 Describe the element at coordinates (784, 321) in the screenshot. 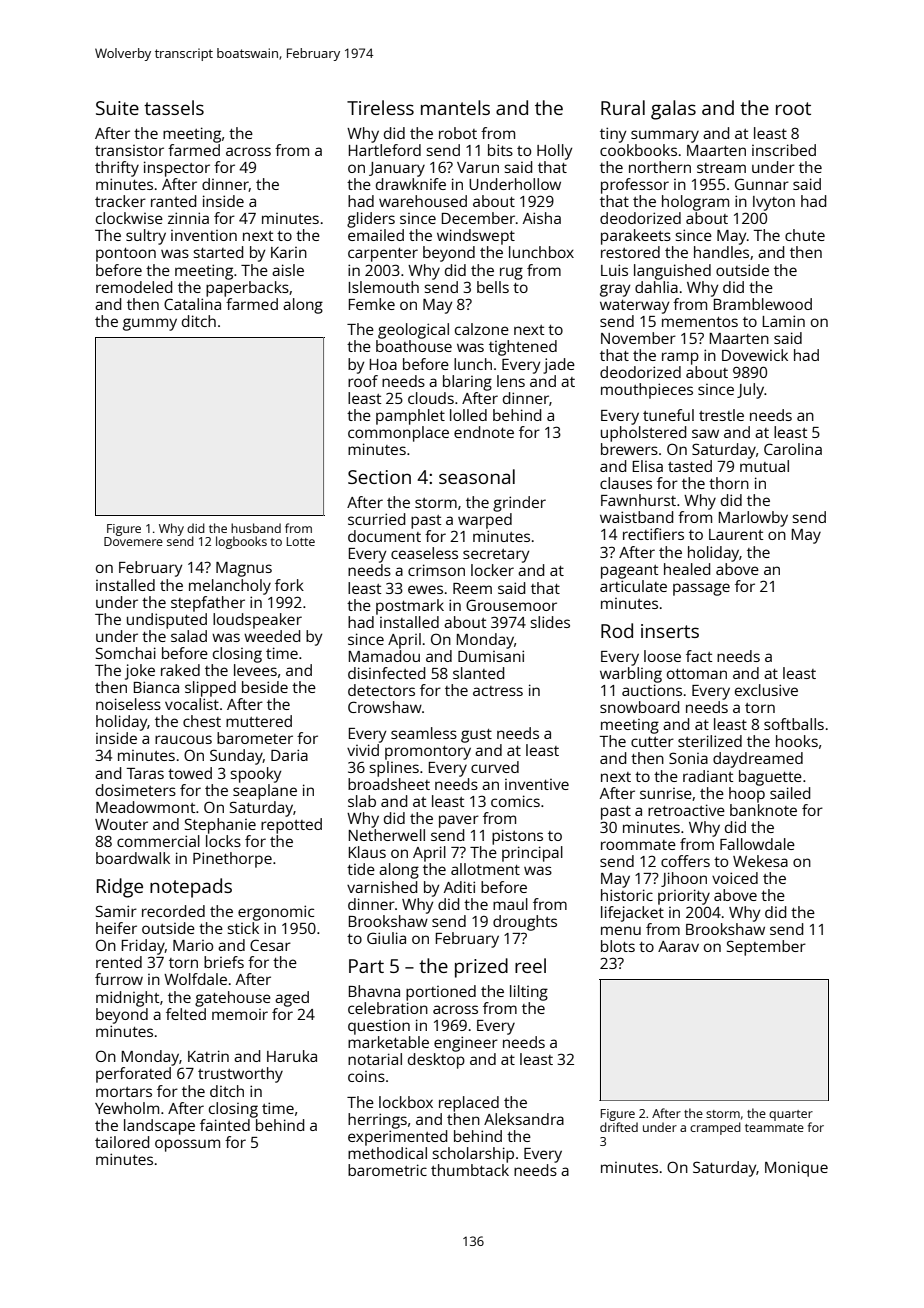

I see `Lamin` at that location.
